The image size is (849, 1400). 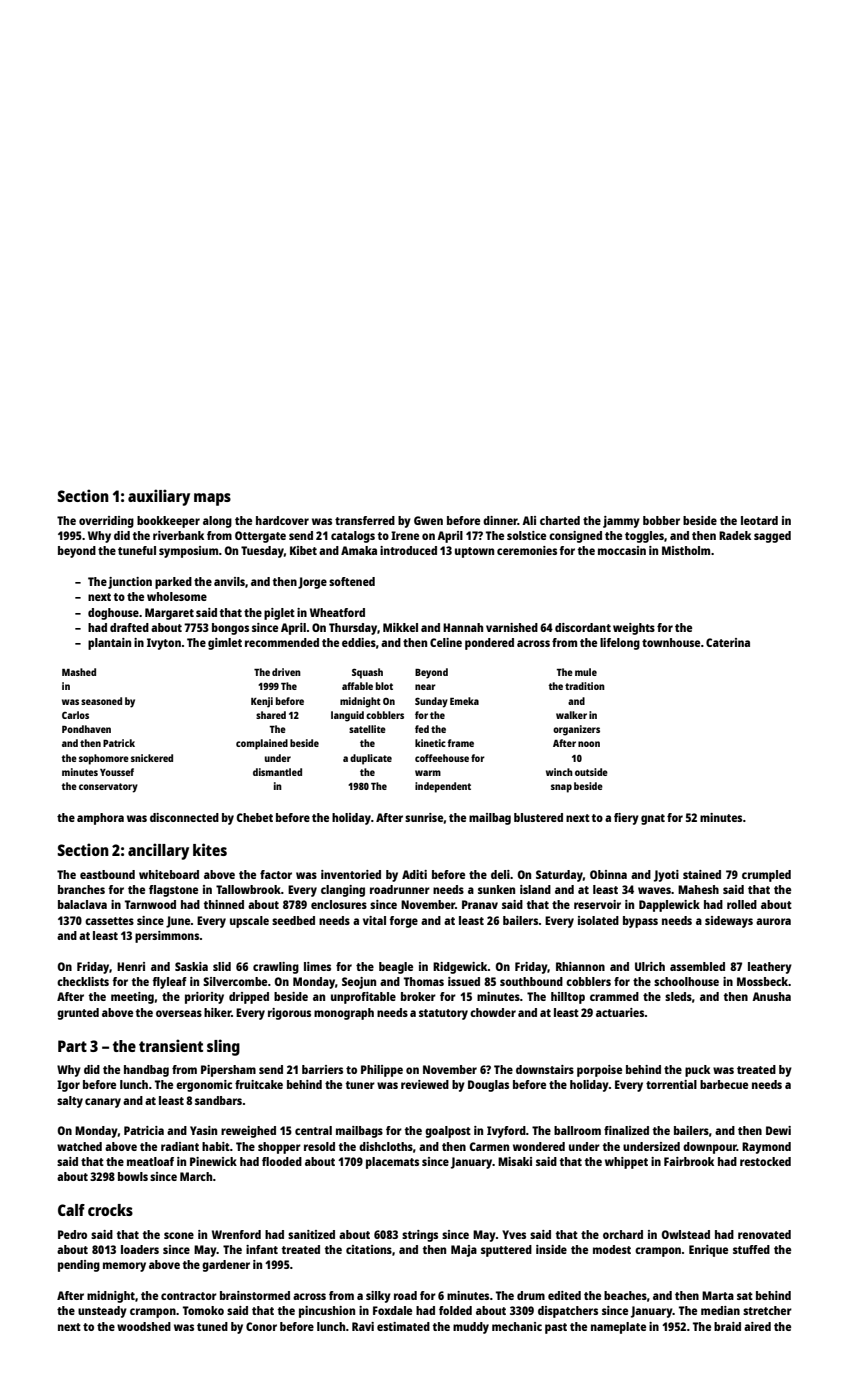 I want to click on eastbound, so click(x=107, y=874).
